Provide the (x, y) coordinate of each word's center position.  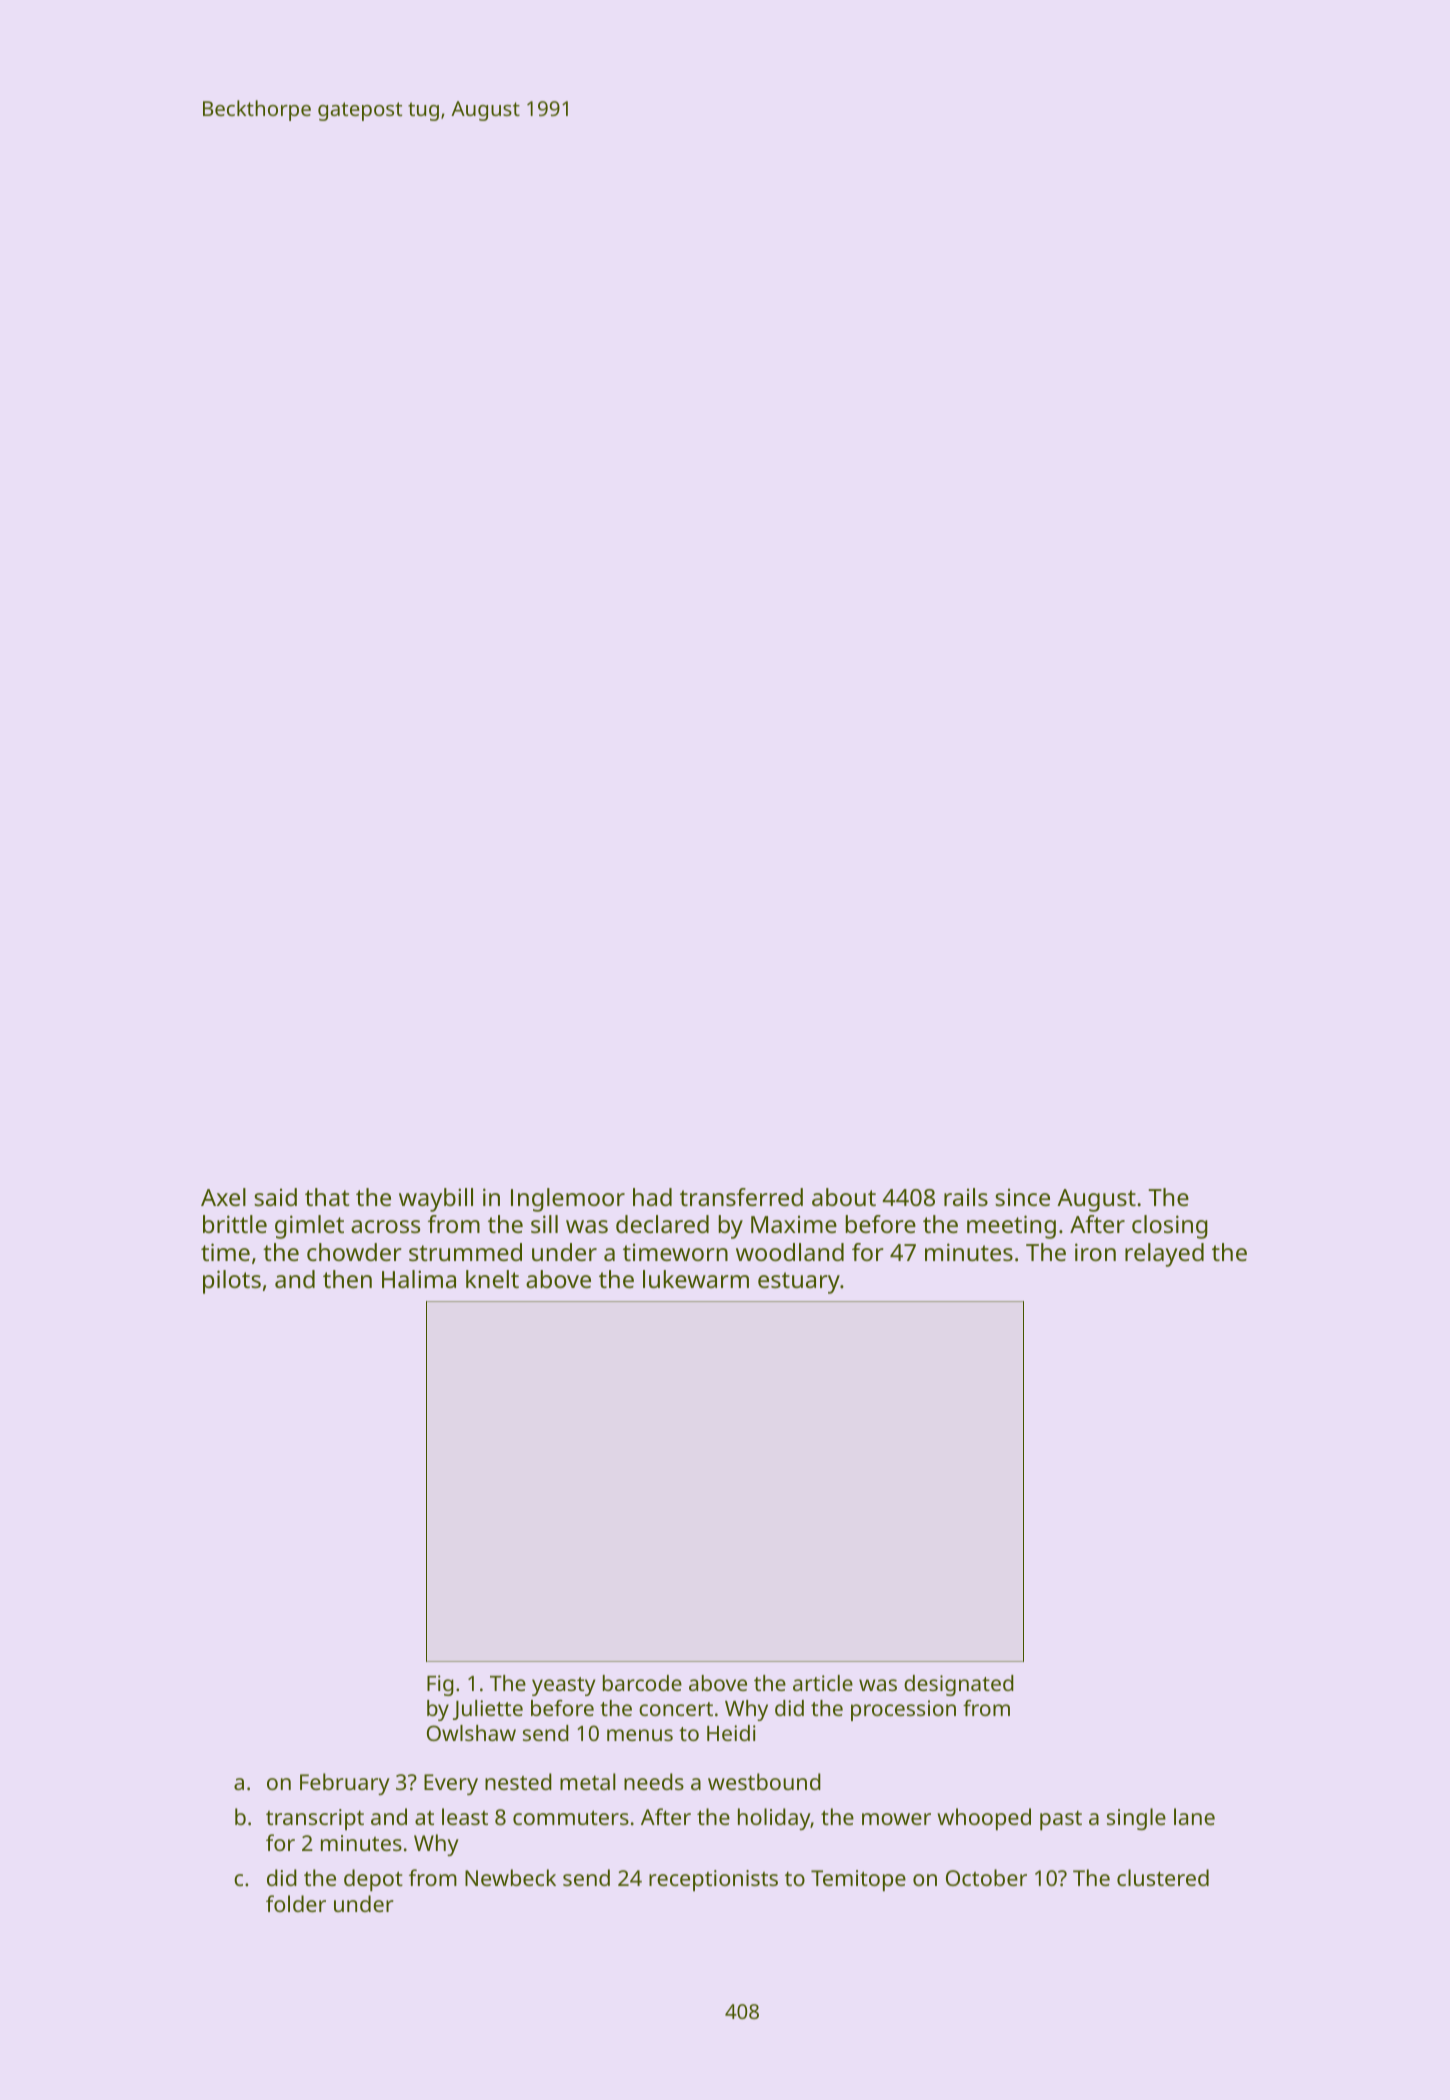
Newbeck (510, 1877)
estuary (799, 1283)
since (1022, 1197)
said (275, 1197)
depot (373, 1880)
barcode (642, 1683)
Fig (440, 1685)
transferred (741, 1197)
